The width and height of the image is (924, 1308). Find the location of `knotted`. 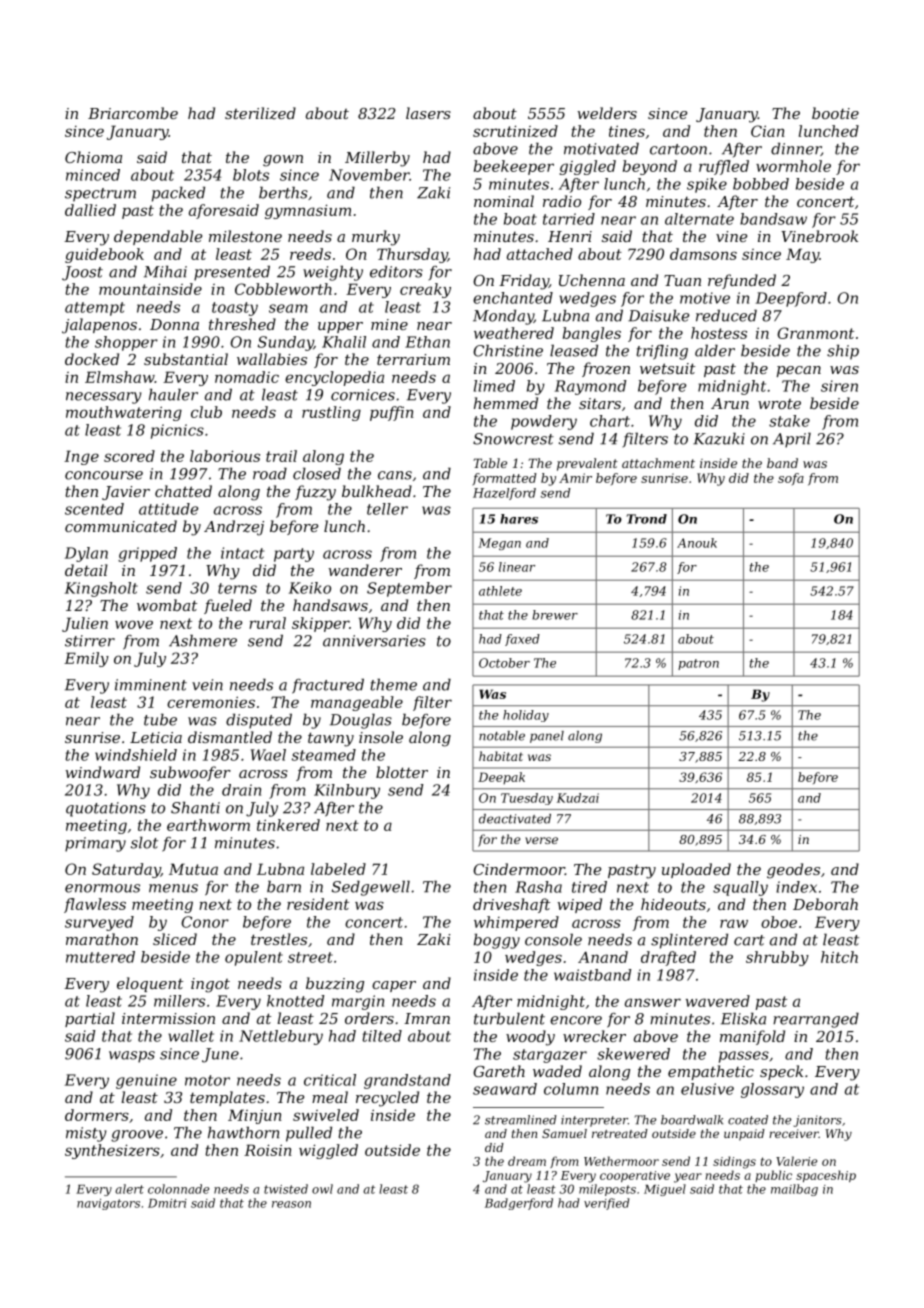

knotted is located at coordinates (295, 1001).
